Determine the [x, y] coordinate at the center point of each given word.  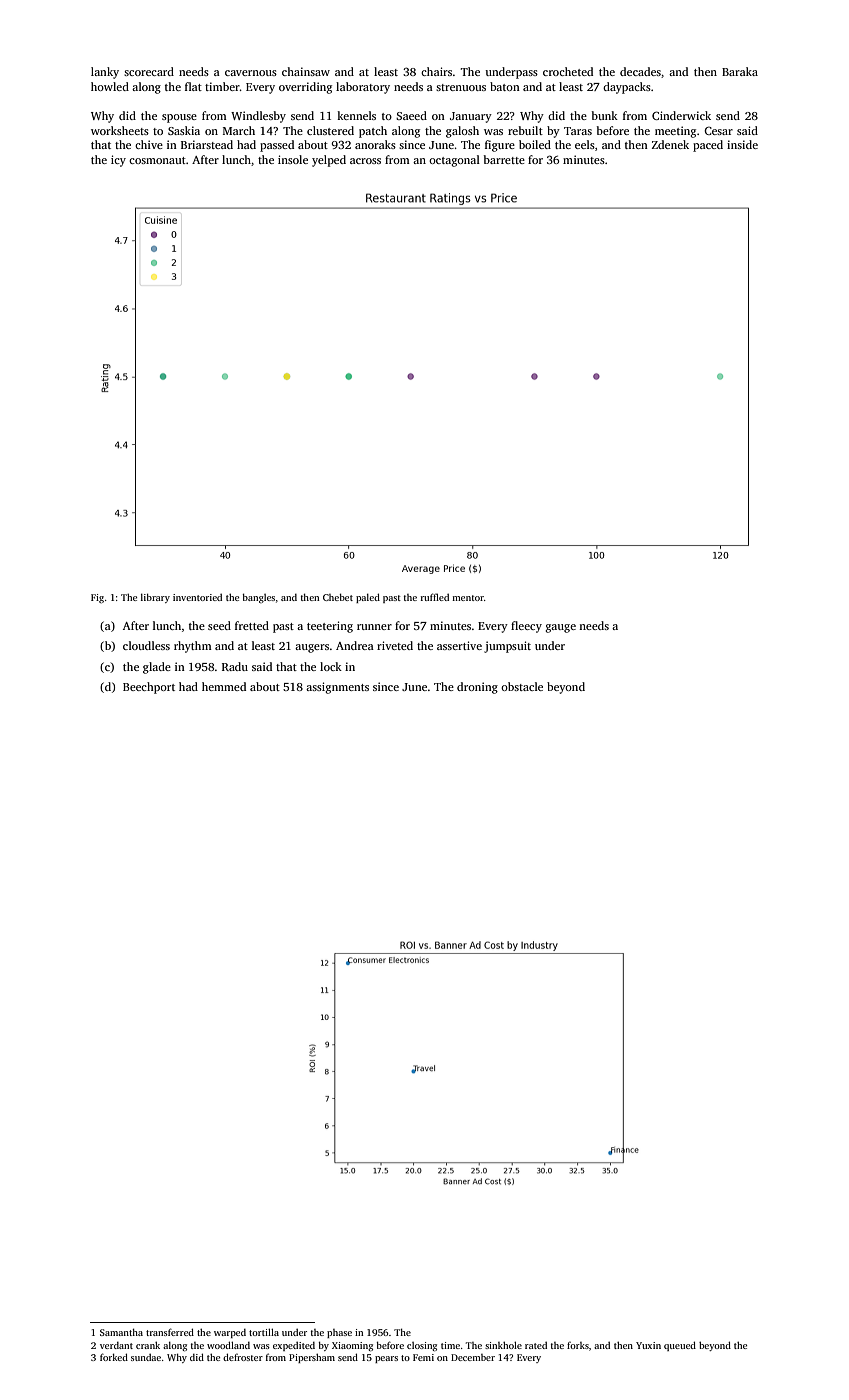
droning [477, 688]
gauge [561, 628]
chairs [436, 71]
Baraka [740, 71]
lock [331, 666]
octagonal [454, 161]
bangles [259, 598]
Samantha [121, 1332]
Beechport [149, 688]
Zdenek [670, 144]
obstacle [522, 686]
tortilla [264, 1332]
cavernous [251, 73]
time [450, 1345]
